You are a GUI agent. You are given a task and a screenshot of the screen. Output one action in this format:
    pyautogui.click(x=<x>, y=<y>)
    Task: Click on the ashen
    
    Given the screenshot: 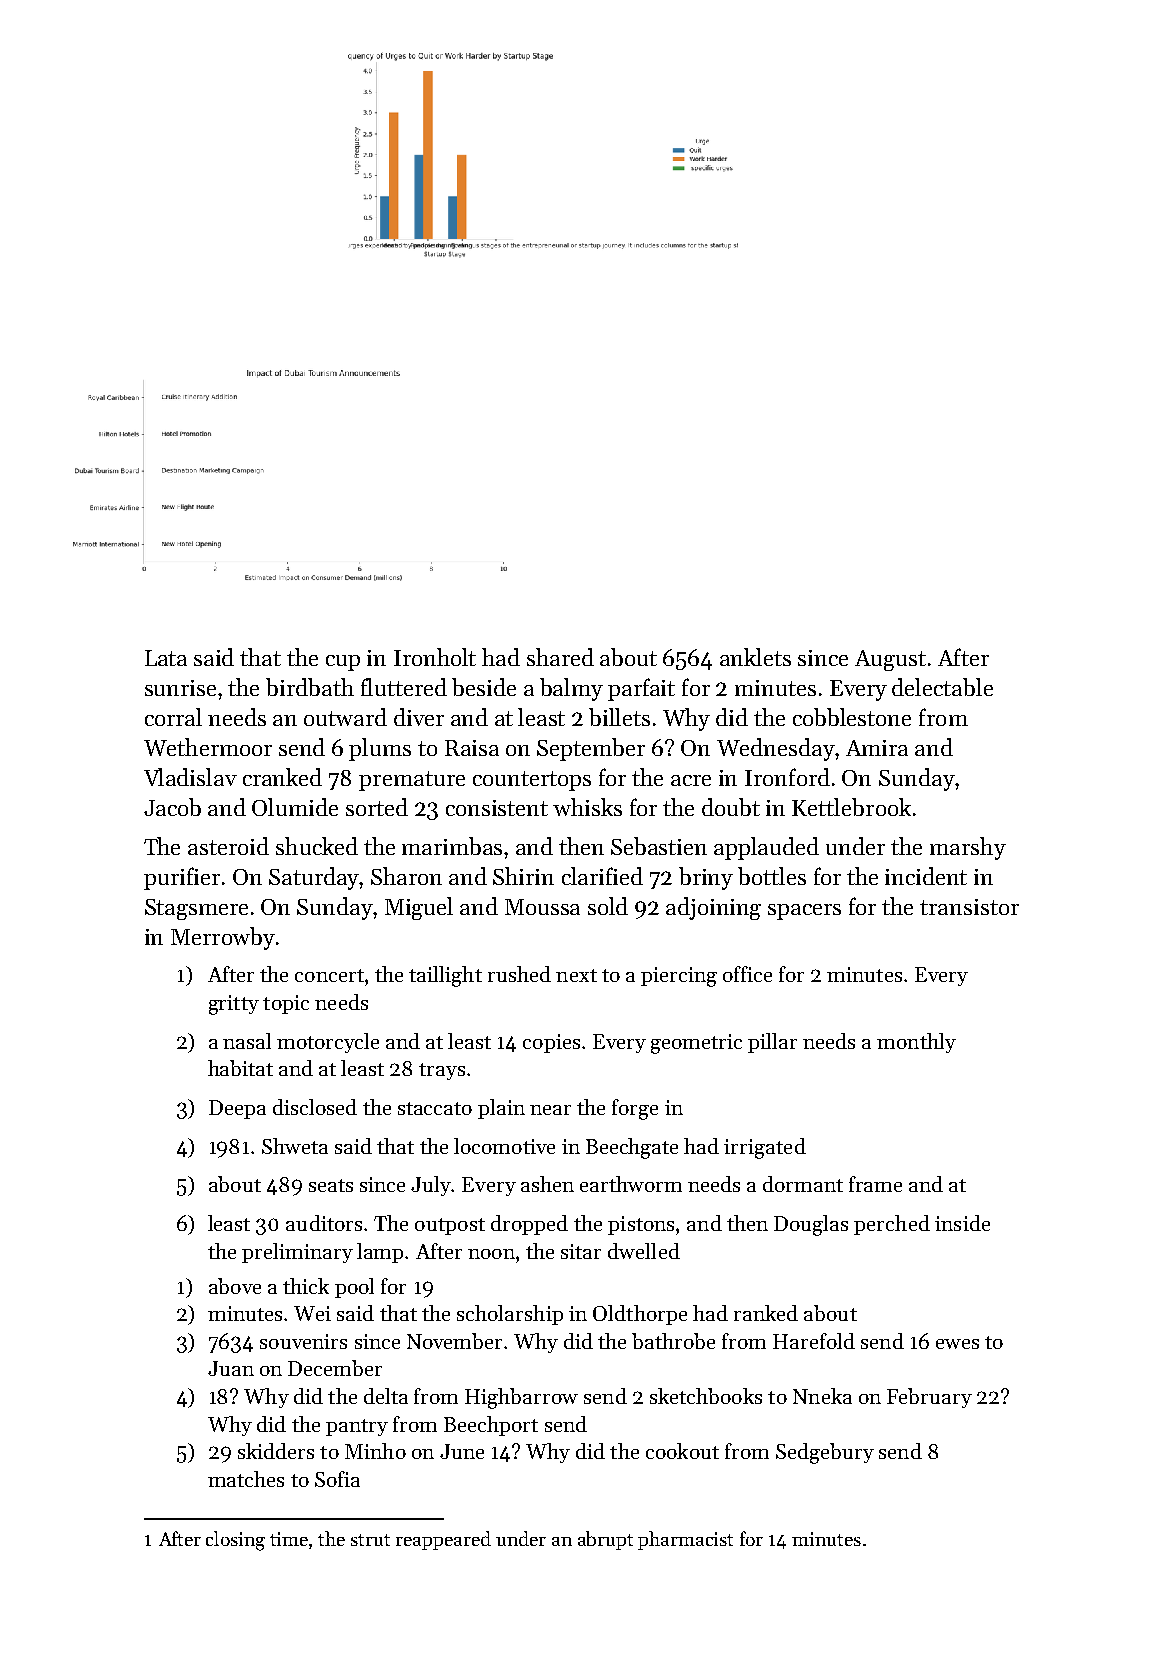 What is the action you would take?
    pyautogui.click(x=547, y=1184)
